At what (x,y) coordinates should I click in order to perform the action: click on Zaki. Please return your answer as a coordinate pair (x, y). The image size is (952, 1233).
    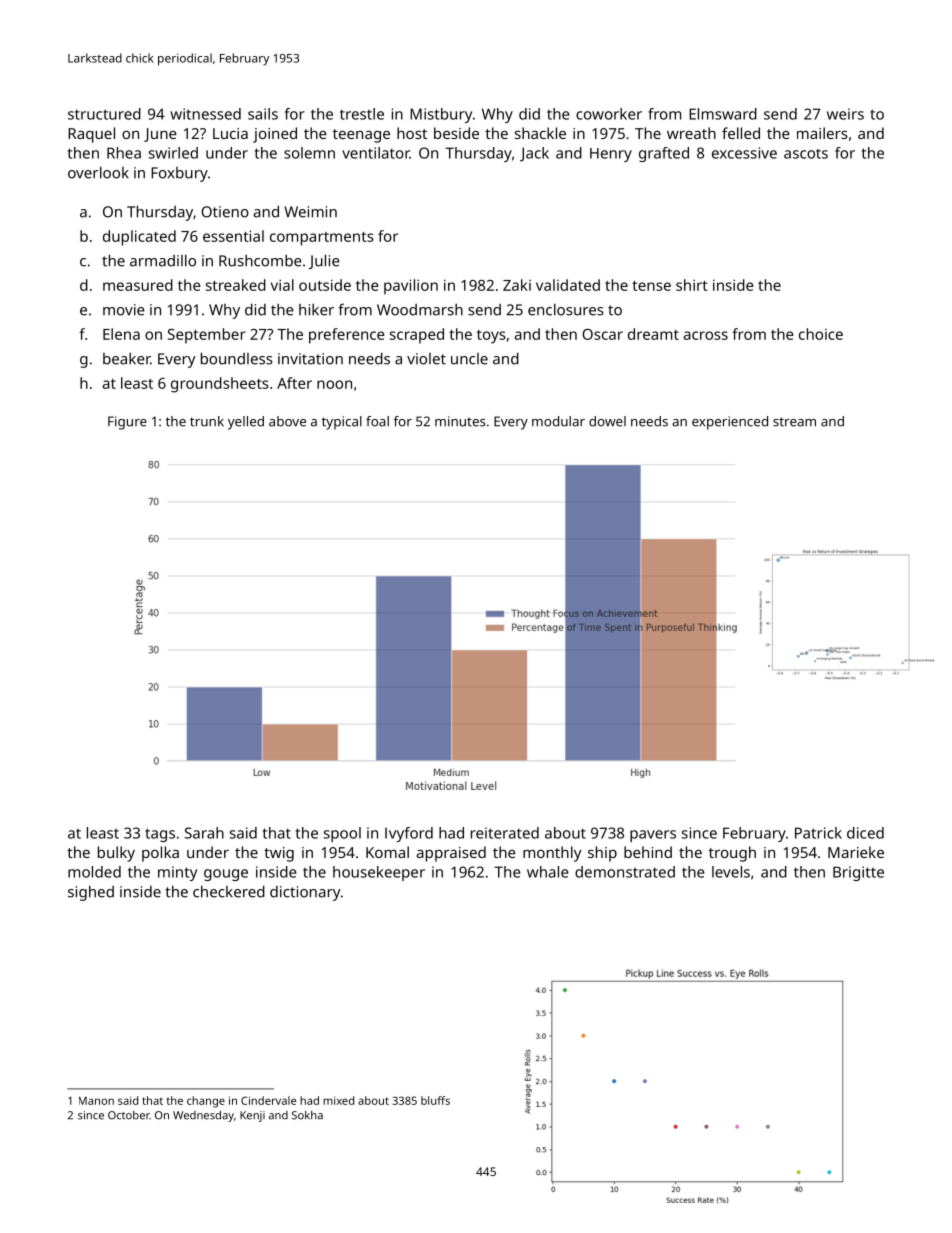
    Looking at the image, I should click on (517, 285).
